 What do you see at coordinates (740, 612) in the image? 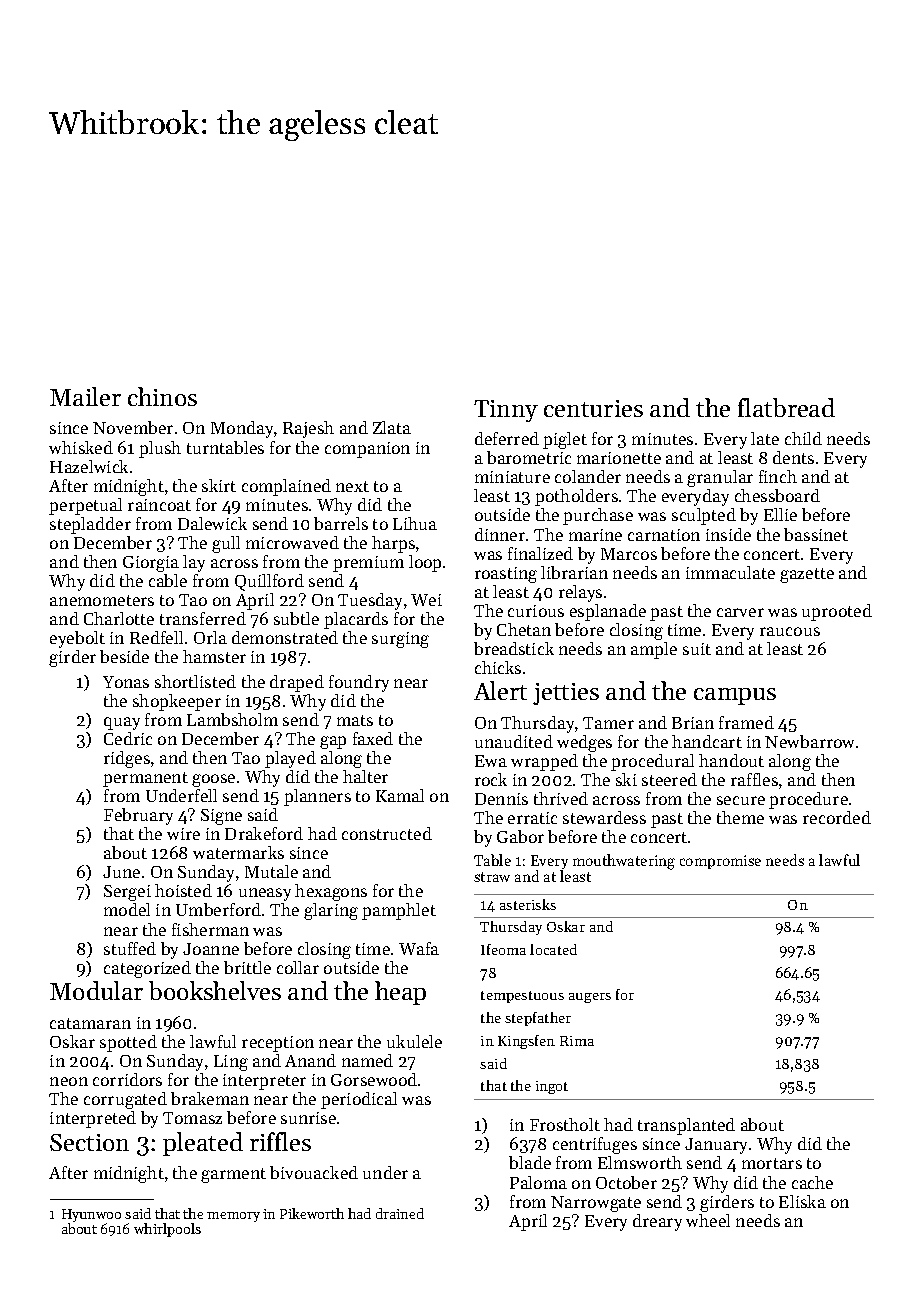
I see `carver` at bounding box center [740, 612].
